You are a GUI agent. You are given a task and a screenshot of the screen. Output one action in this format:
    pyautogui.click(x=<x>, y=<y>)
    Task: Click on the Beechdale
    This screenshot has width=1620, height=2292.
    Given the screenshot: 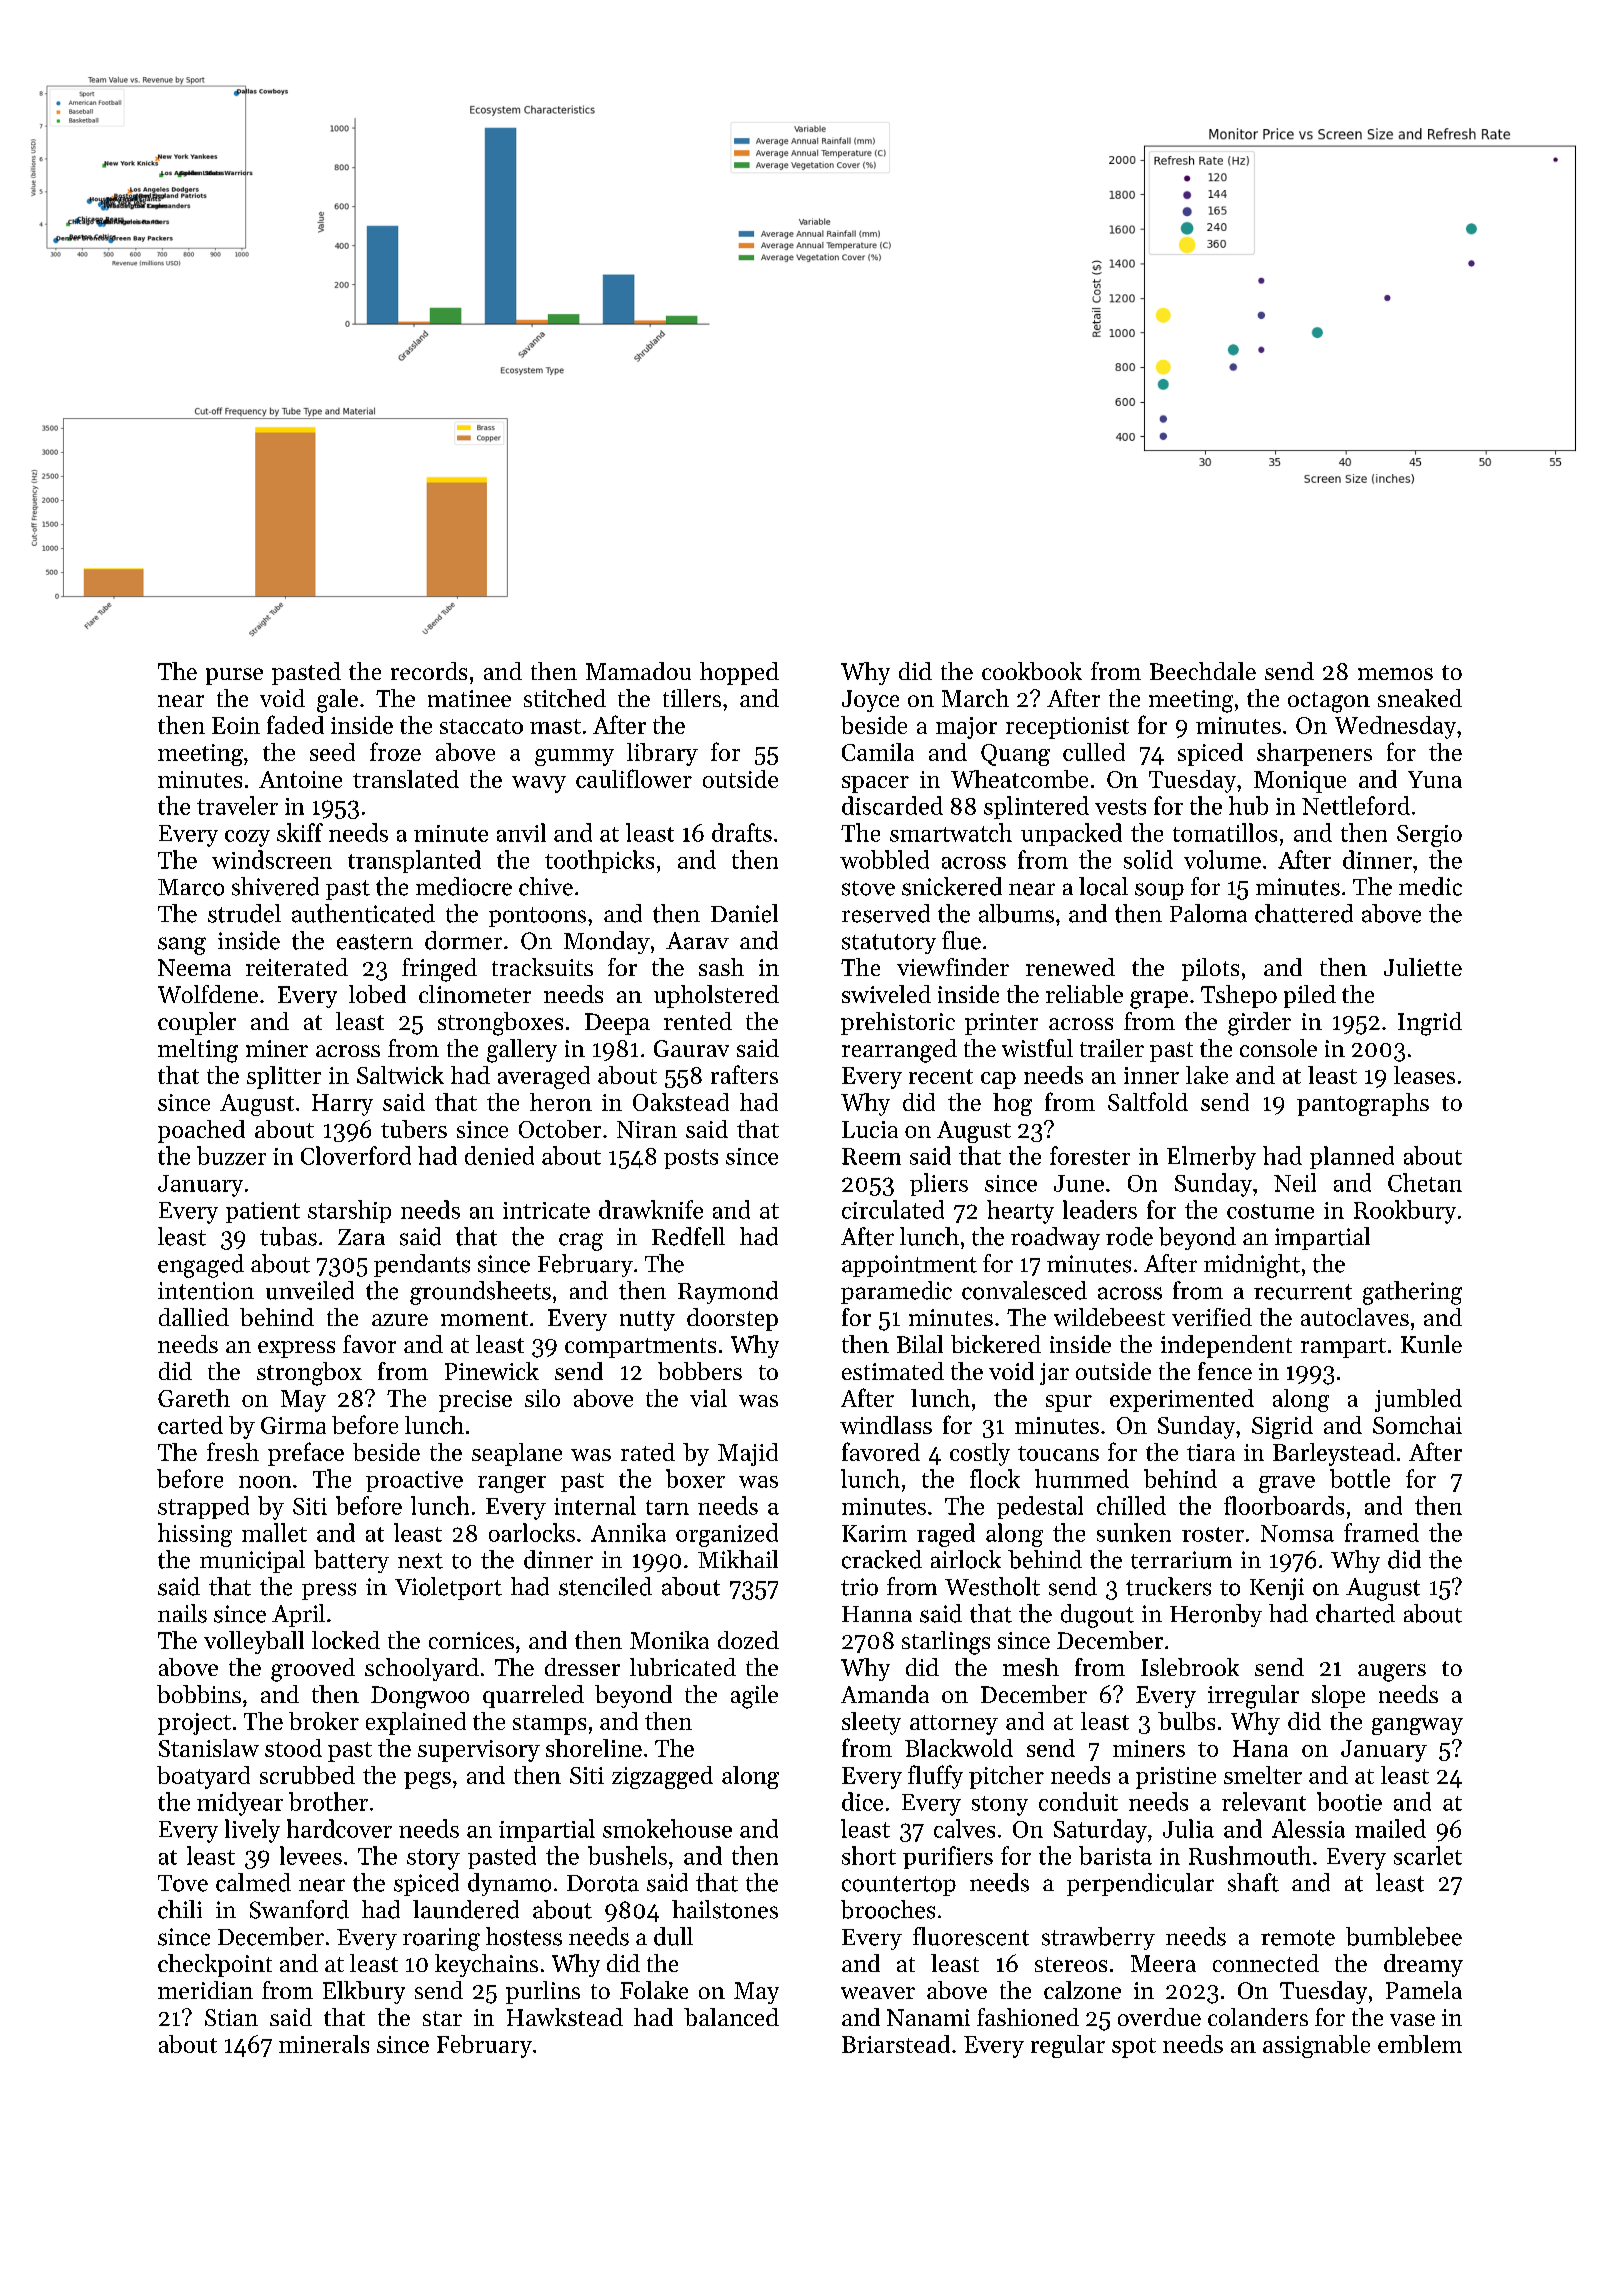 What is the action you would take?
    pyautogui.click(x=1203, y=671)
